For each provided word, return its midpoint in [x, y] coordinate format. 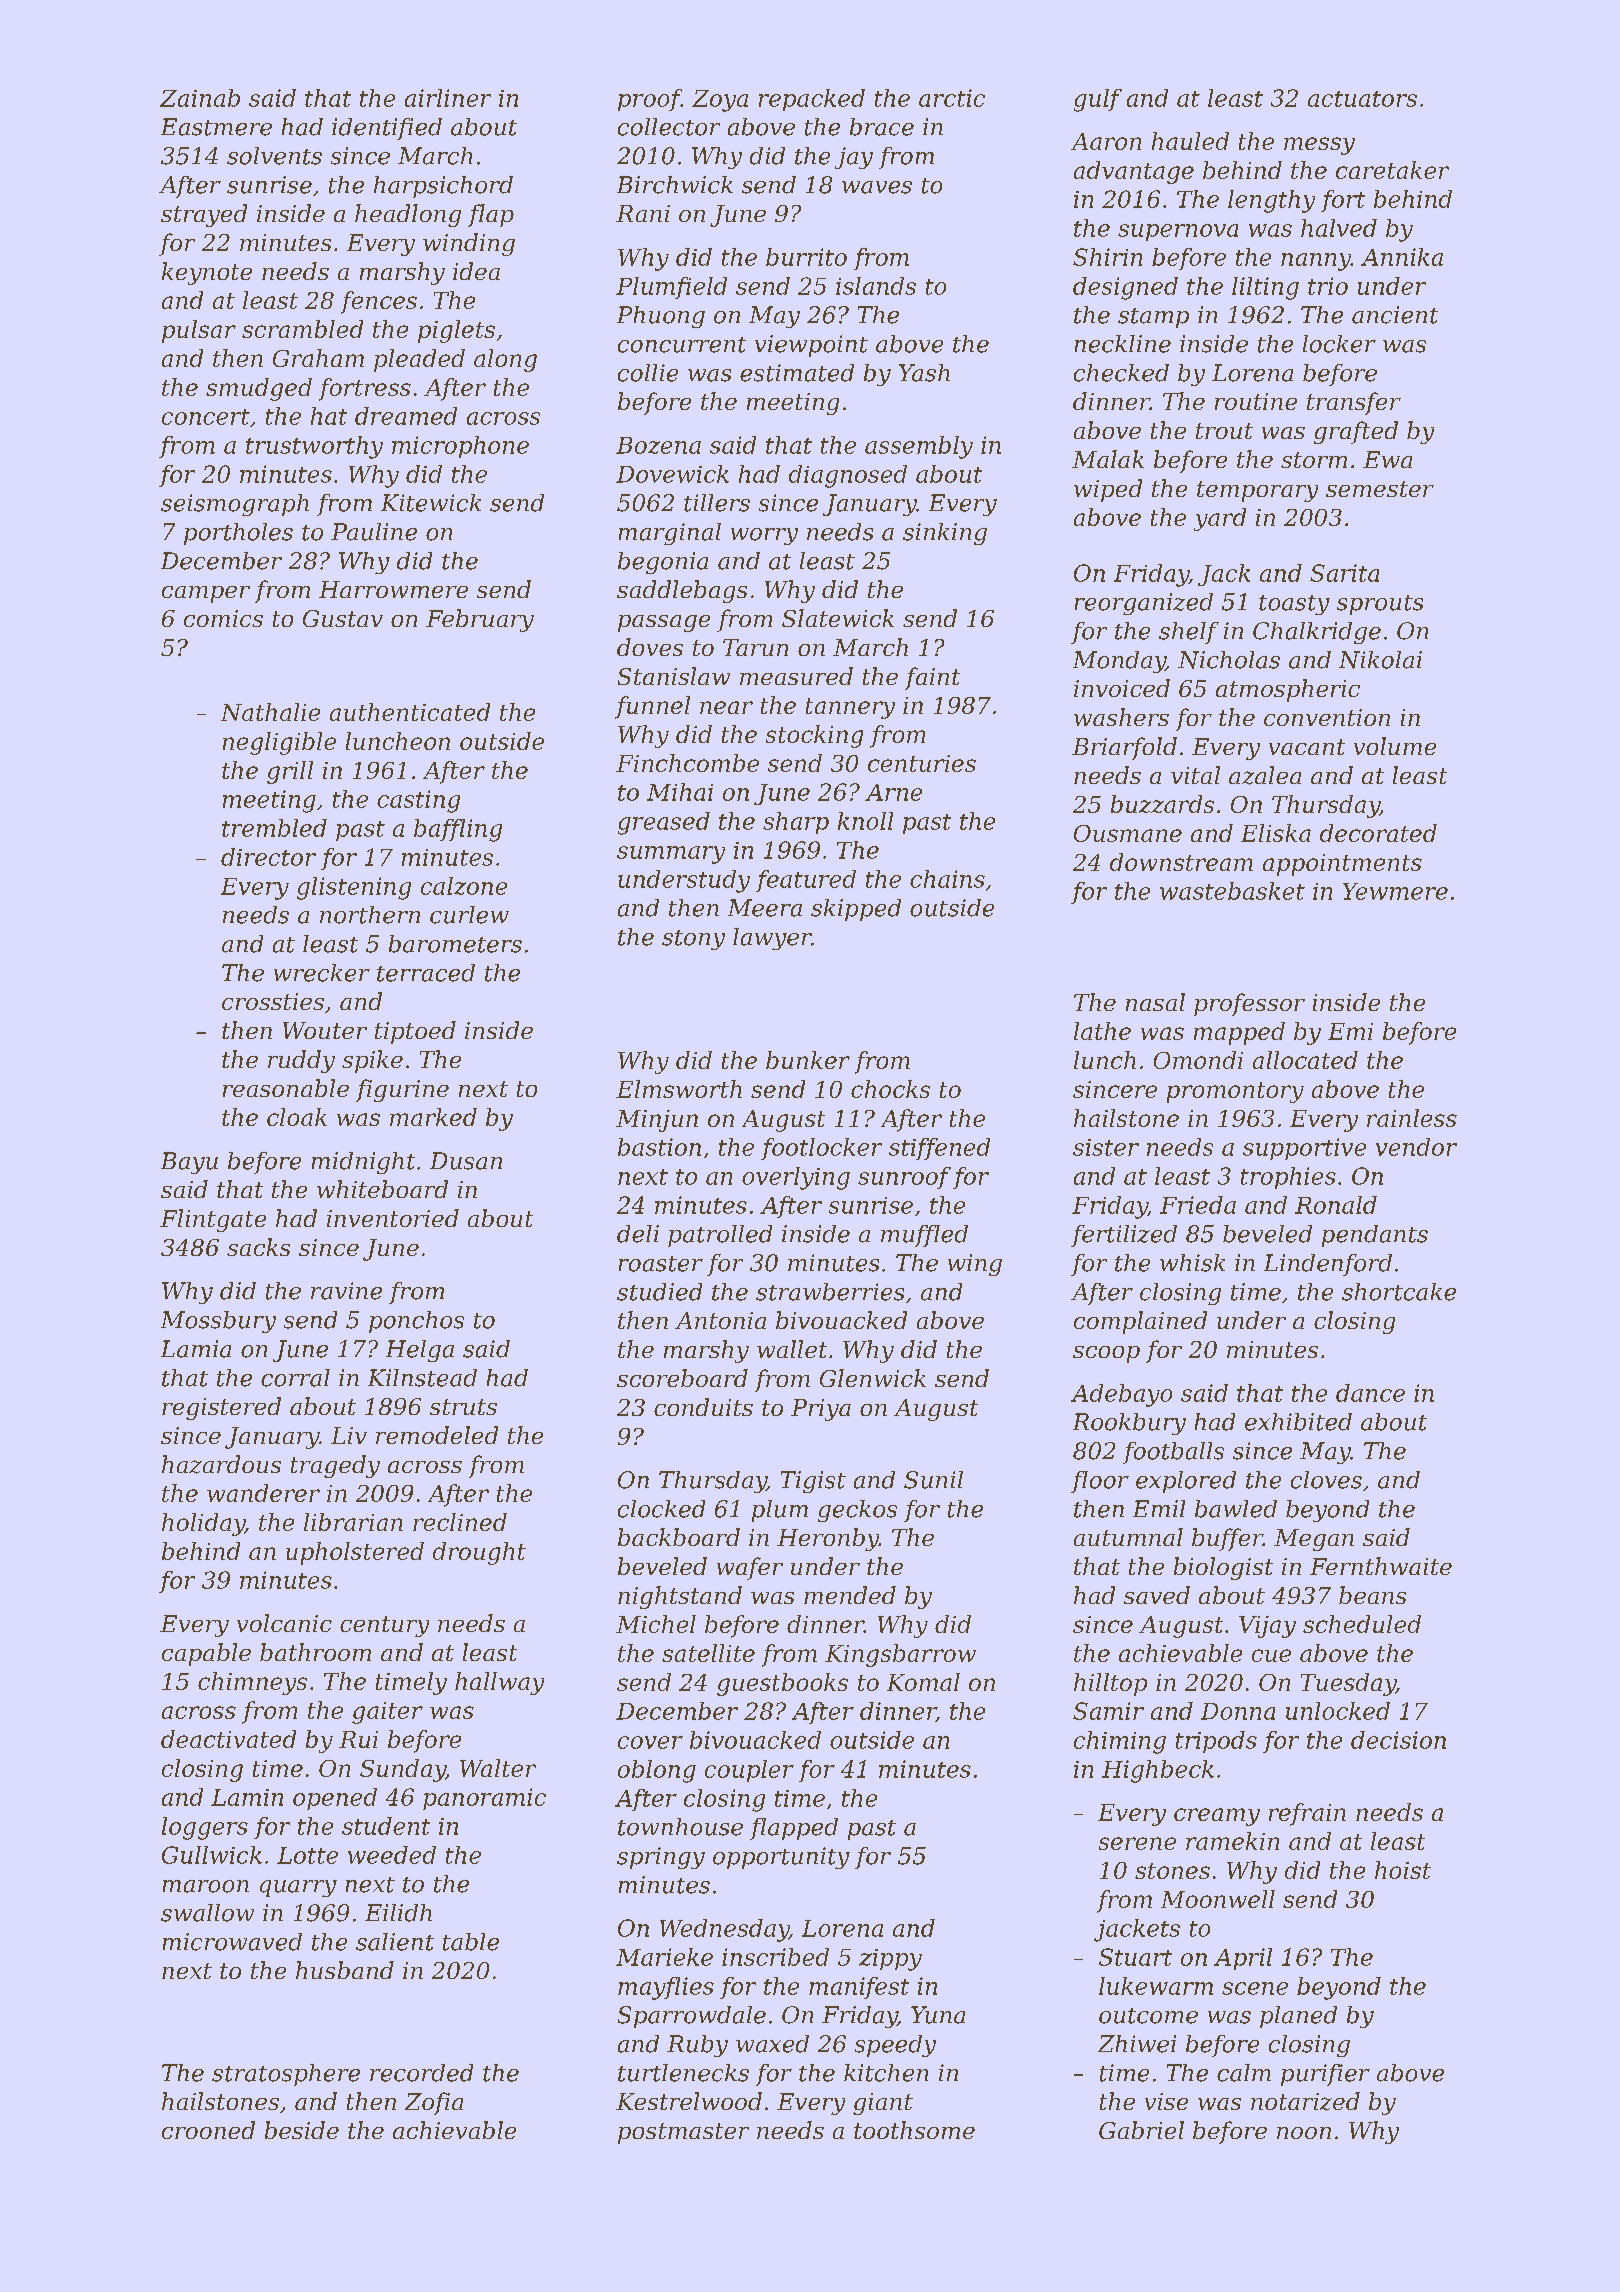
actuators [1362, 99]
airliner [448, 98]
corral [295, 1378]
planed [1298, 2017]
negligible [279, 743]
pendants [1375, 1236]
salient [395, 1942]
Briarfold [1124, 748]
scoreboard [682, 1378]
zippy [890, 1960]
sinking [945, 534]
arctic [952, 98]
